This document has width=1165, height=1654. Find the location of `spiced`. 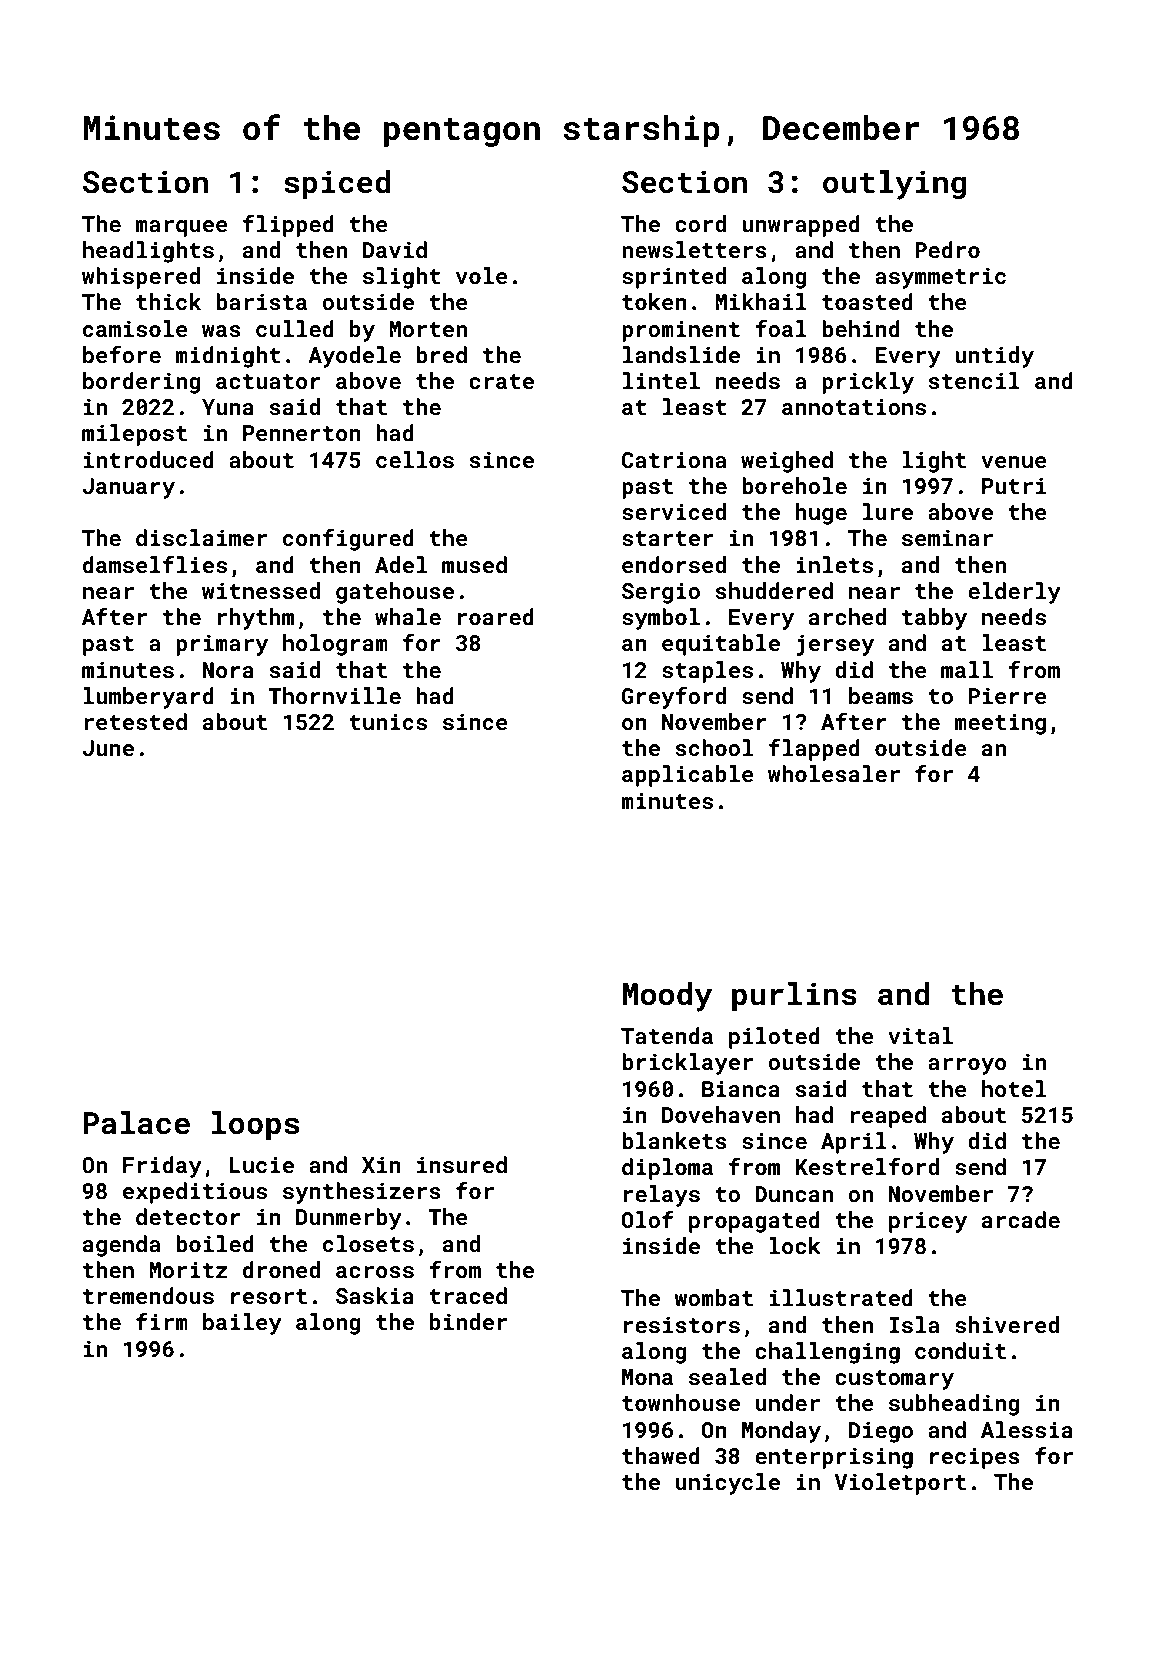

spiced is located at coordinates (337, 184).
